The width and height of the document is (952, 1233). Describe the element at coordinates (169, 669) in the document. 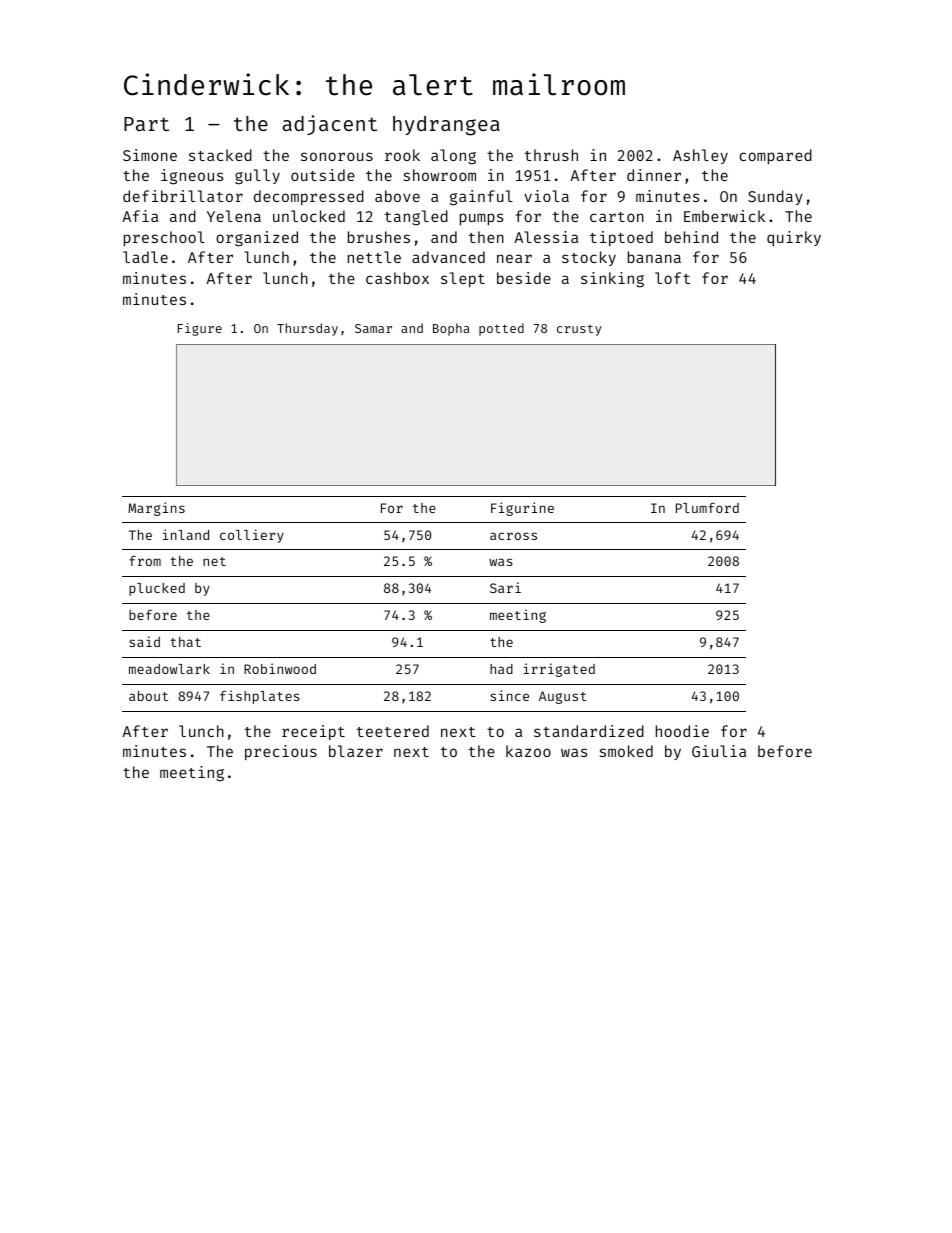

I see `meadowlark` at that location.
